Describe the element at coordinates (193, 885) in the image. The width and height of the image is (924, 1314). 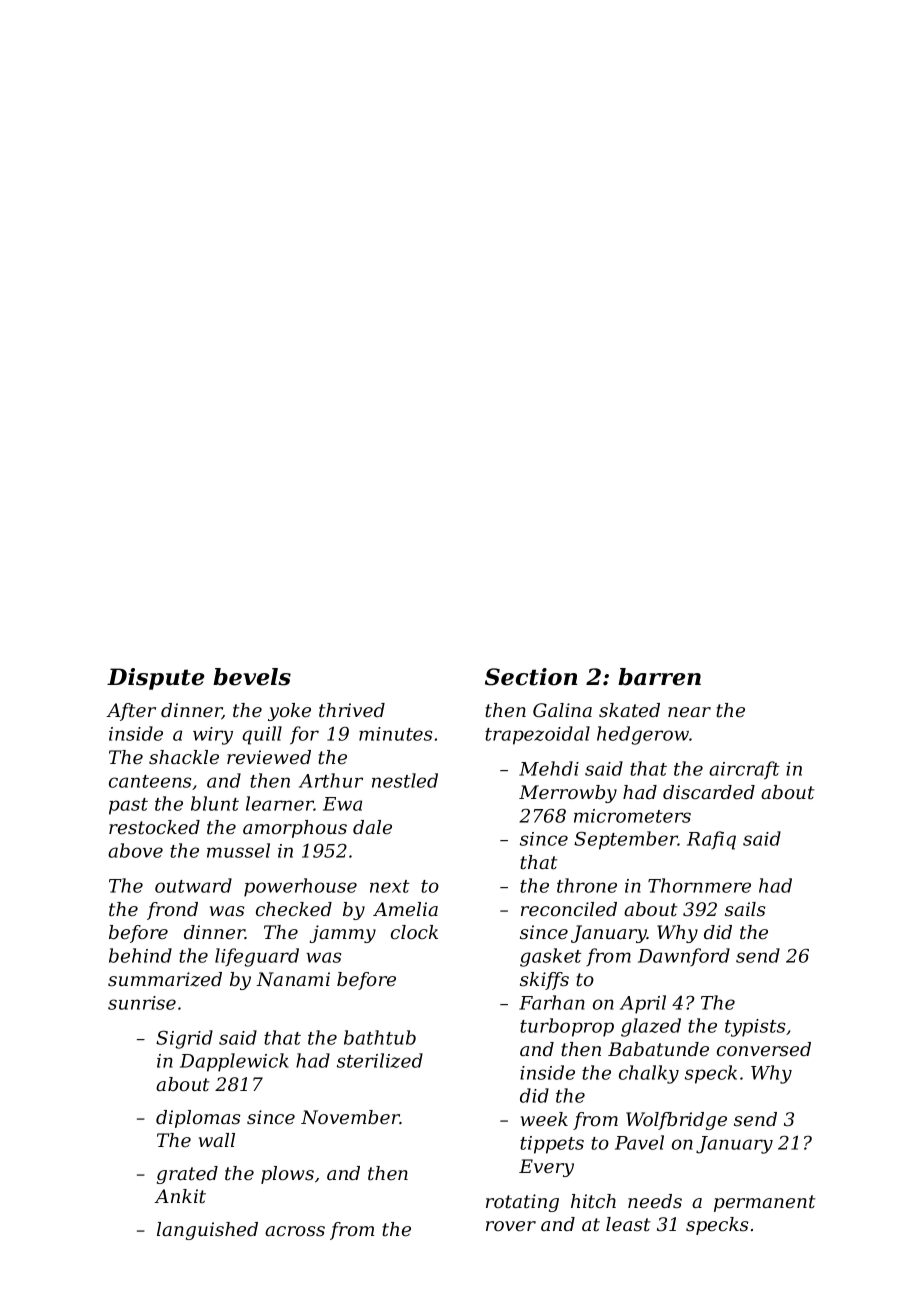
I see `outward` at that location.
